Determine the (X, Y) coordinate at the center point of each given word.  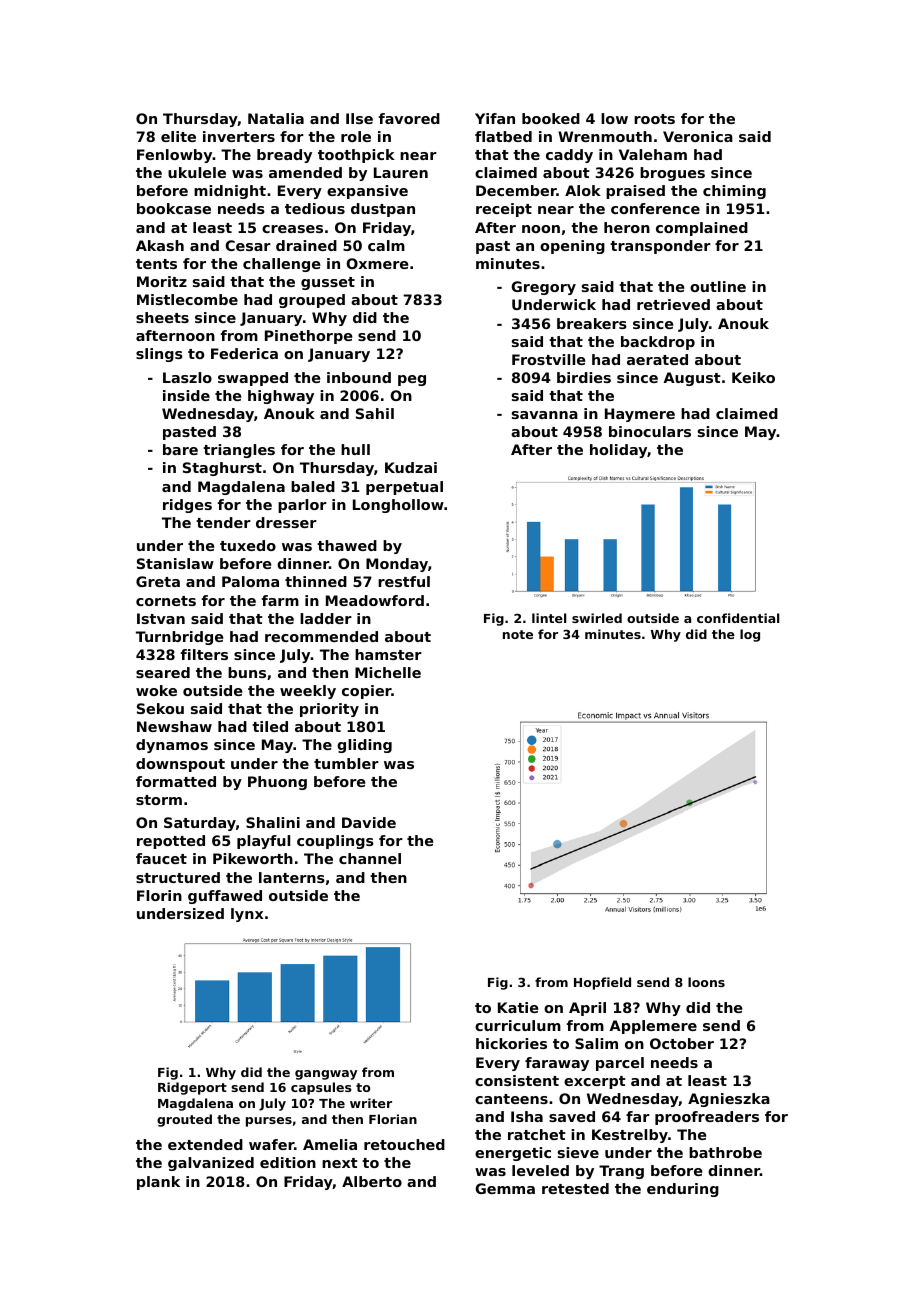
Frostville (548, 359)
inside (186, 395)
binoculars (650, 431)
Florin (159, 895)
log (750, 635)
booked (551, 118)
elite (178, 136)
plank (158, 1183)
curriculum (518, 1025)
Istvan (161, 618)
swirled (597, 618)
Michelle (388, 672)
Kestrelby (630, 1136)
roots (654, 119)
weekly (308, 692)
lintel (549, 618)
